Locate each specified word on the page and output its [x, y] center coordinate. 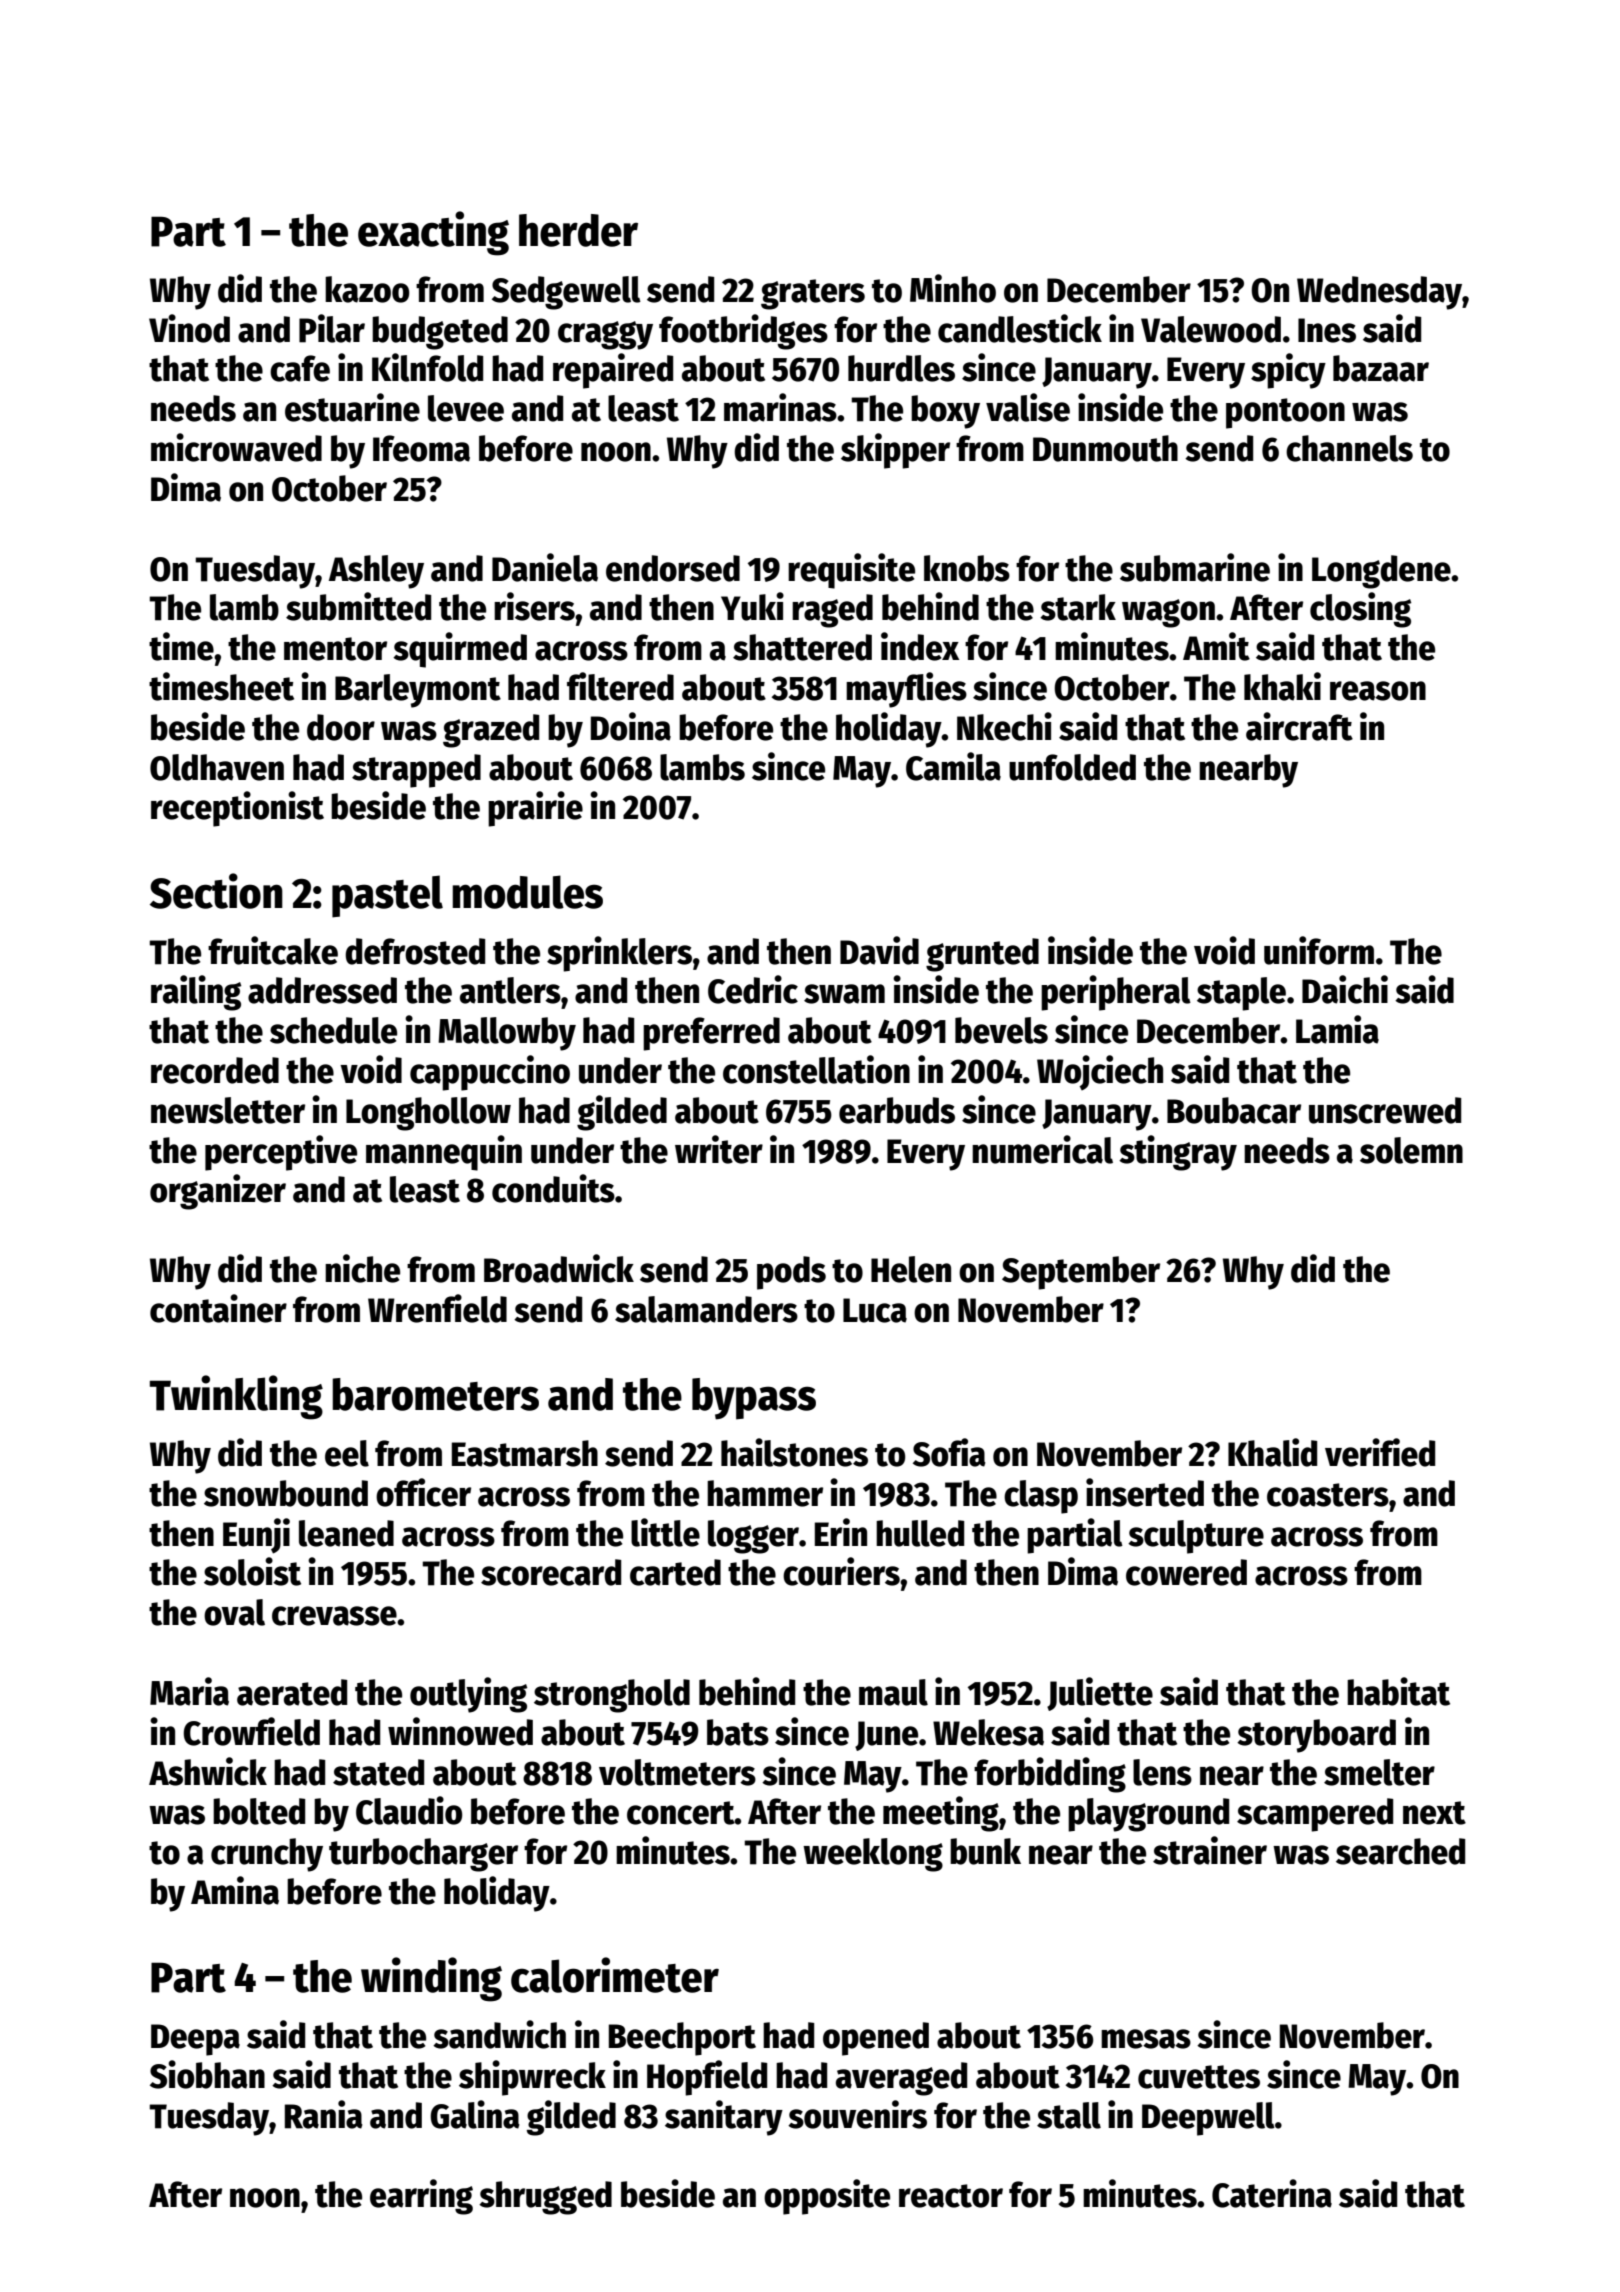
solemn [1411, 1150]
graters [813, 294]
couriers [841, 1571]
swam [844, 994]
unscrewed [1385, 1110]
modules [527, 892]
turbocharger [423, 1855]
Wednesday [1379, 293]
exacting [433, 233]
